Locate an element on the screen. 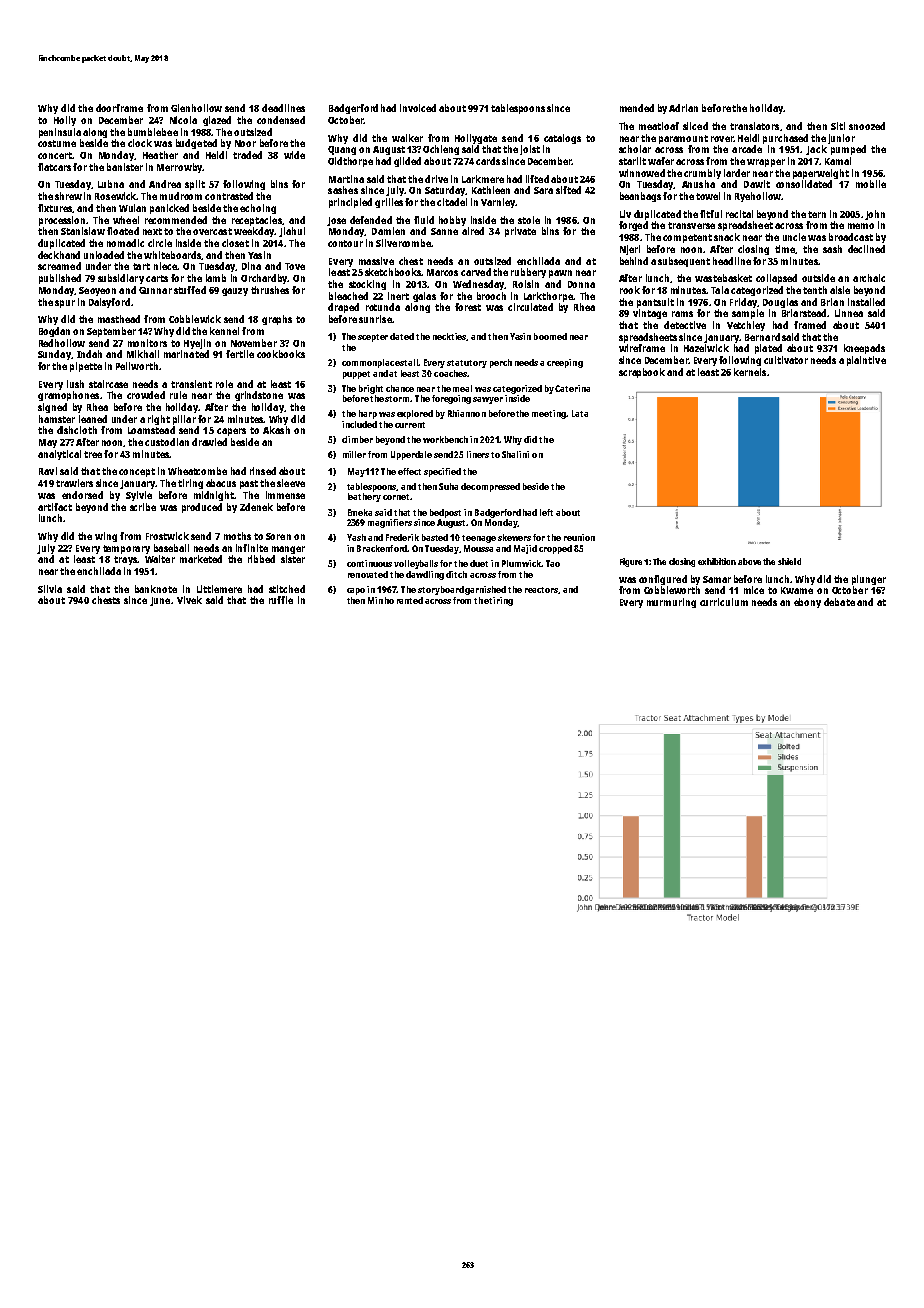 The height and width of the screenshot is (1308, 924). Silvia is located at coordinates (50, 589).
